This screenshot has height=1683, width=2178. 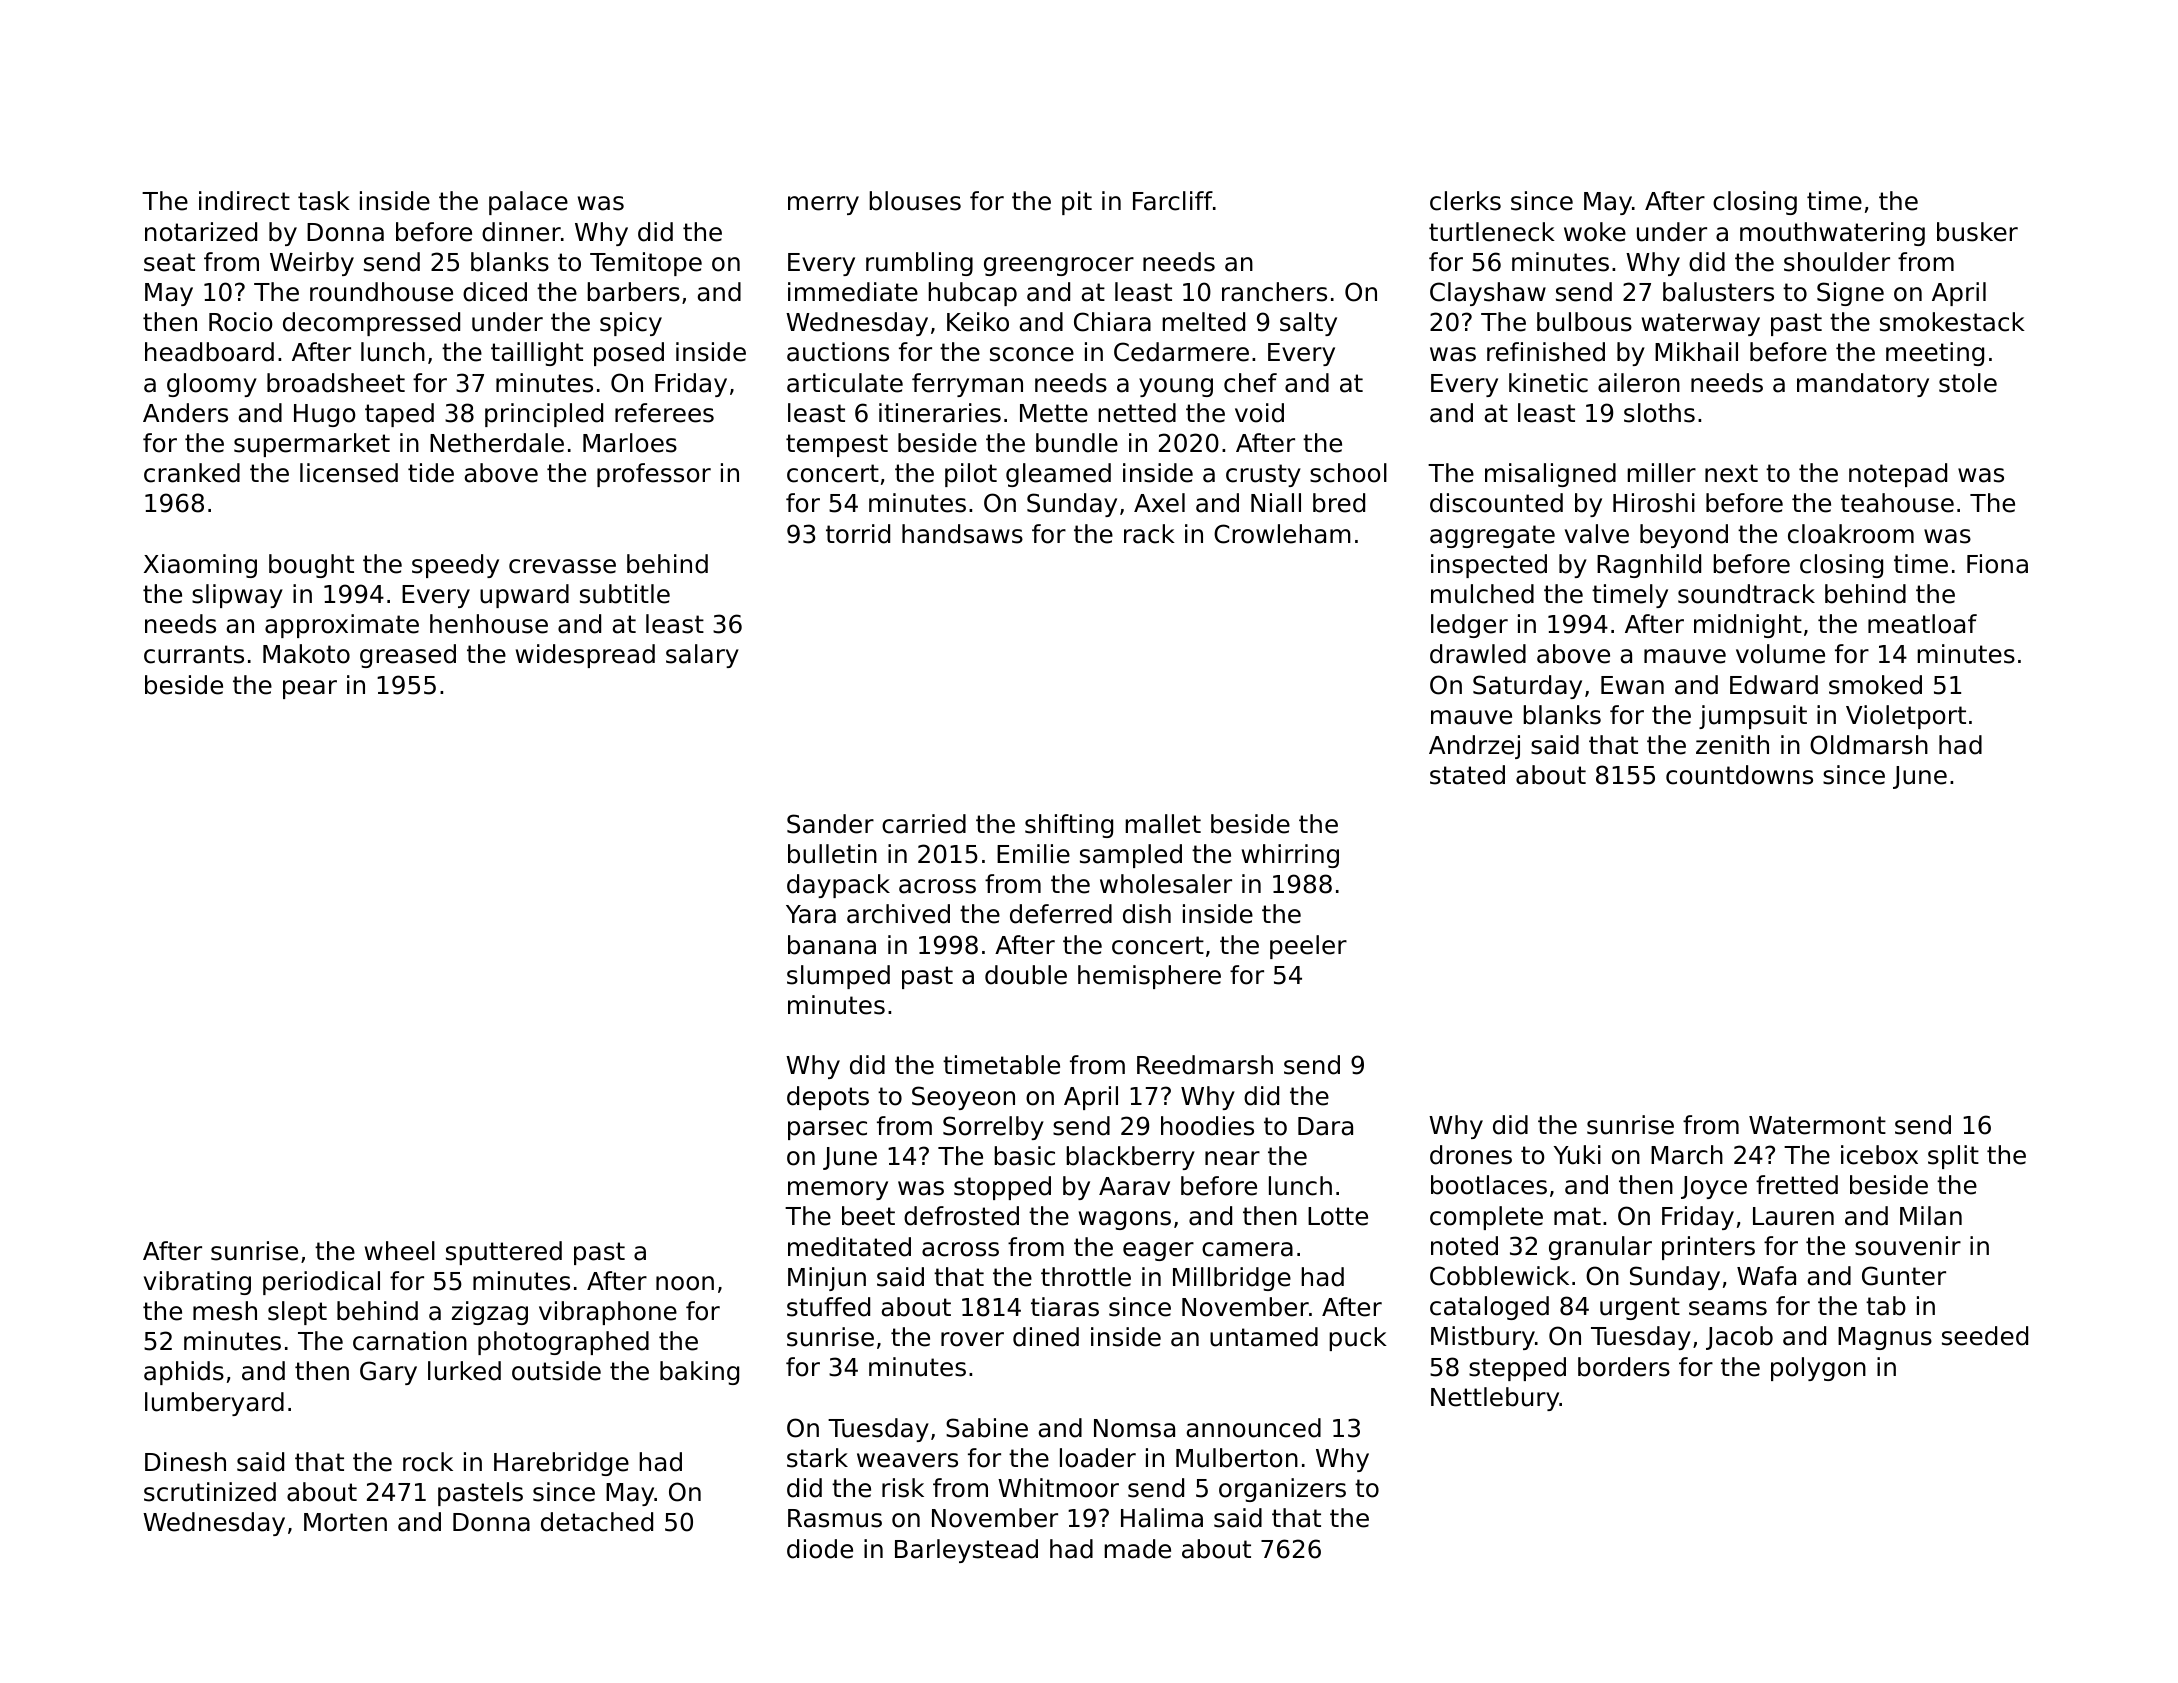 I want to click on mouthwatering, so click(x=1832, y=234).
